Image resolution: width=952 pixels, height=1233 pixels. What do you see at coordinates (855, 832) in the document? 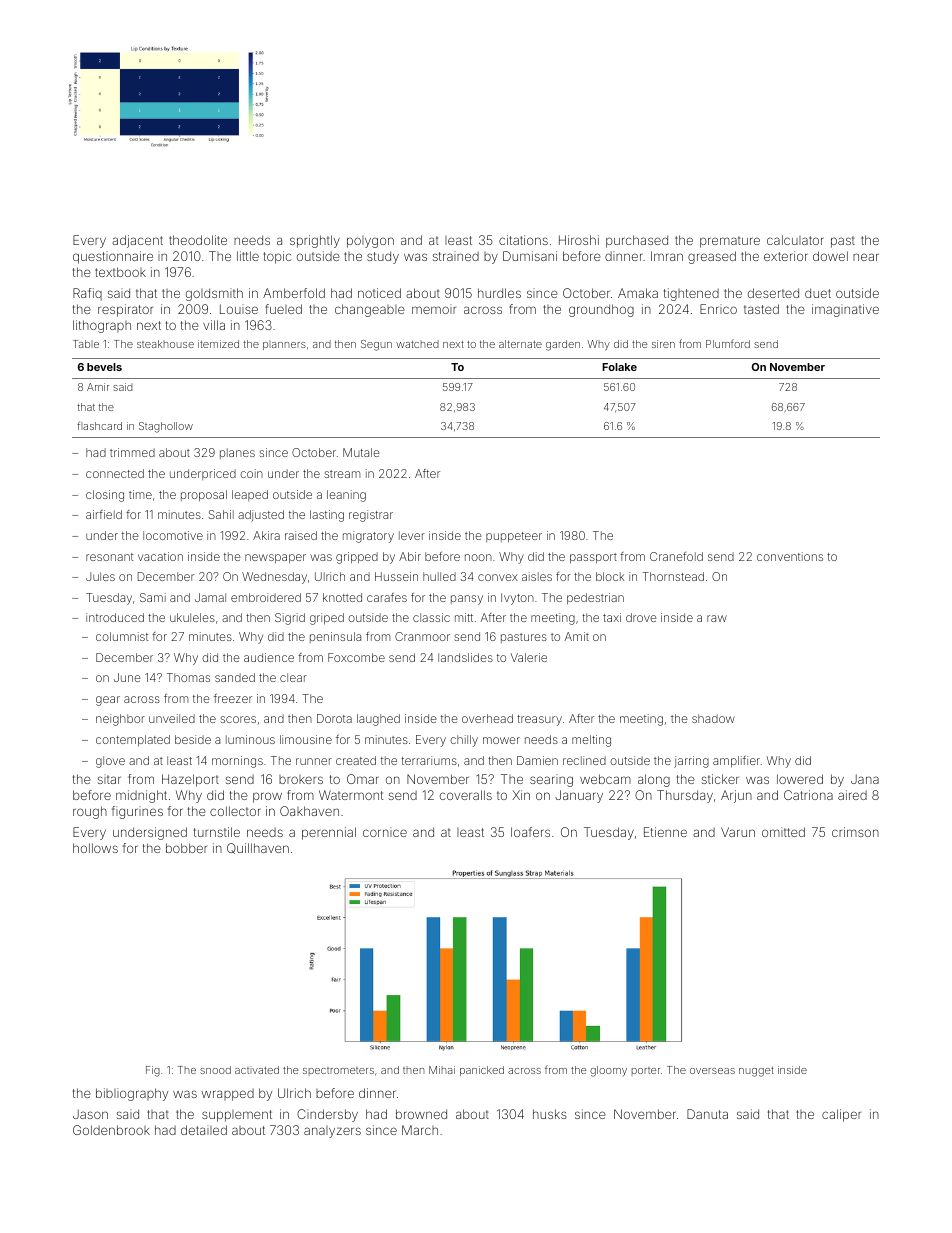
I see `crimson` at bounding box center [855, 832].
